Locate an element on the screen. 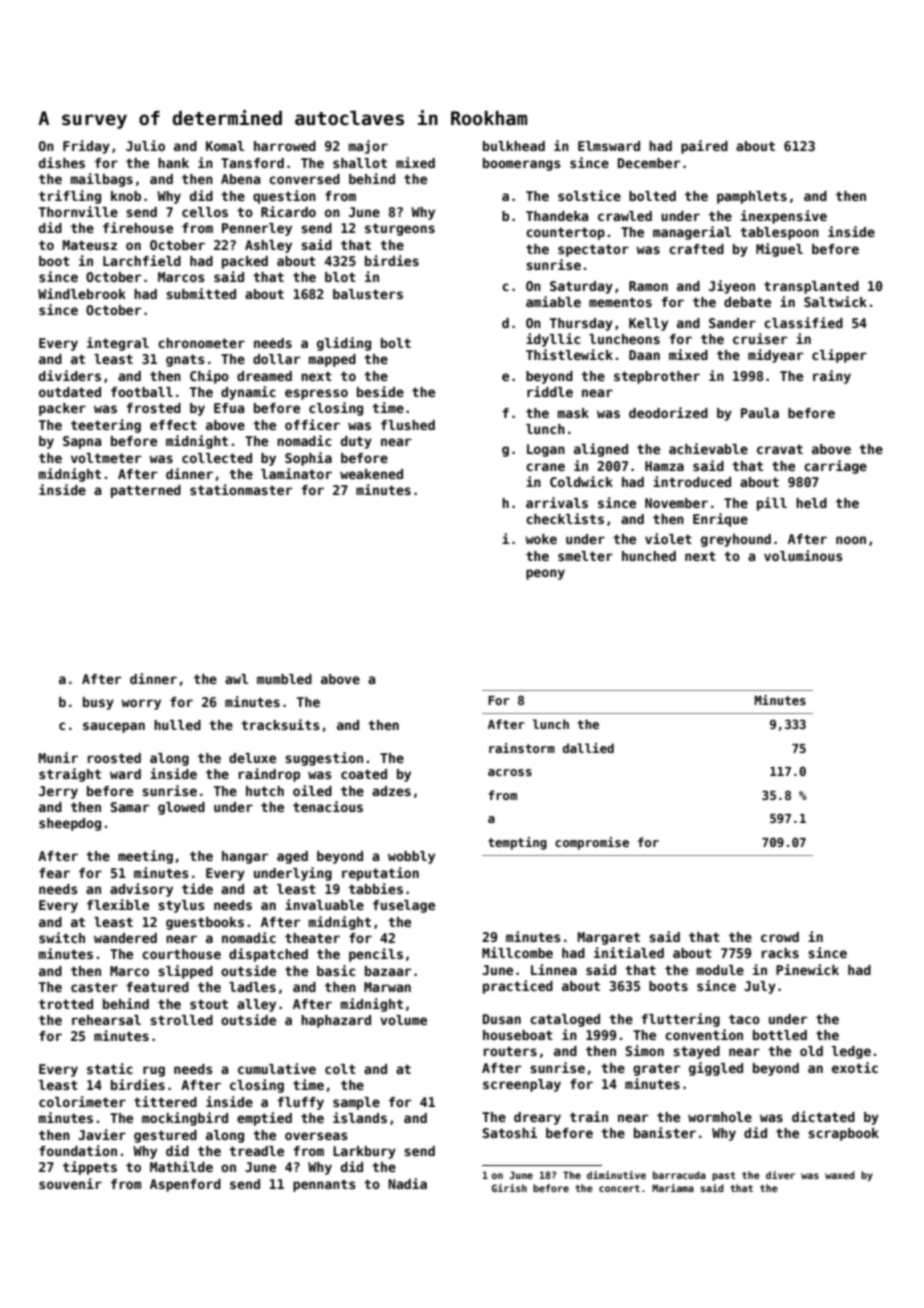  Nadia is located at coordinates (407, 1183).
